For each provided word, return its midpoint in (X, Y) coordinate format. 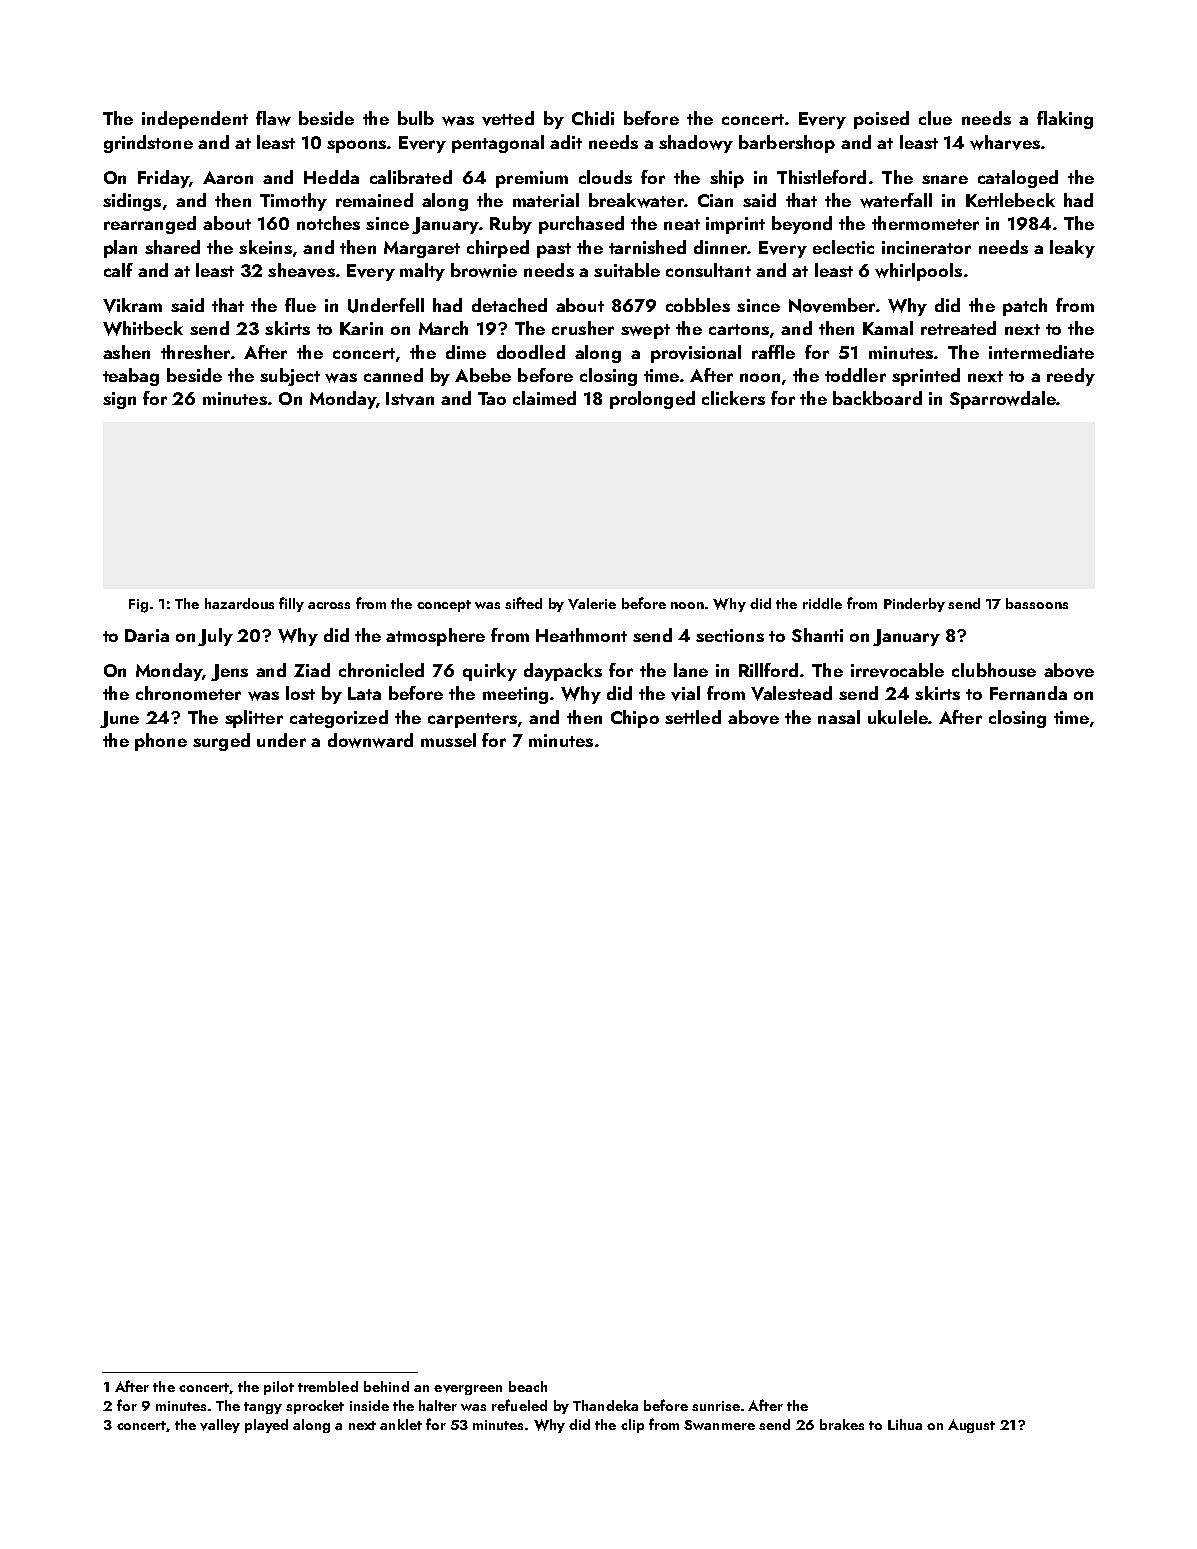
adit (566, 142)
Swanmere (719, 1425)
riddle (822, 603)
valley (220, 1426)
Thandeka (605, 1405)
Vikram (132, 305)
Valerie (592, 604)
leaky (1072, 249)
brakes (842, 1424)
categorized (339, 719)
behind (386, 1386)
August (971, 1426)
